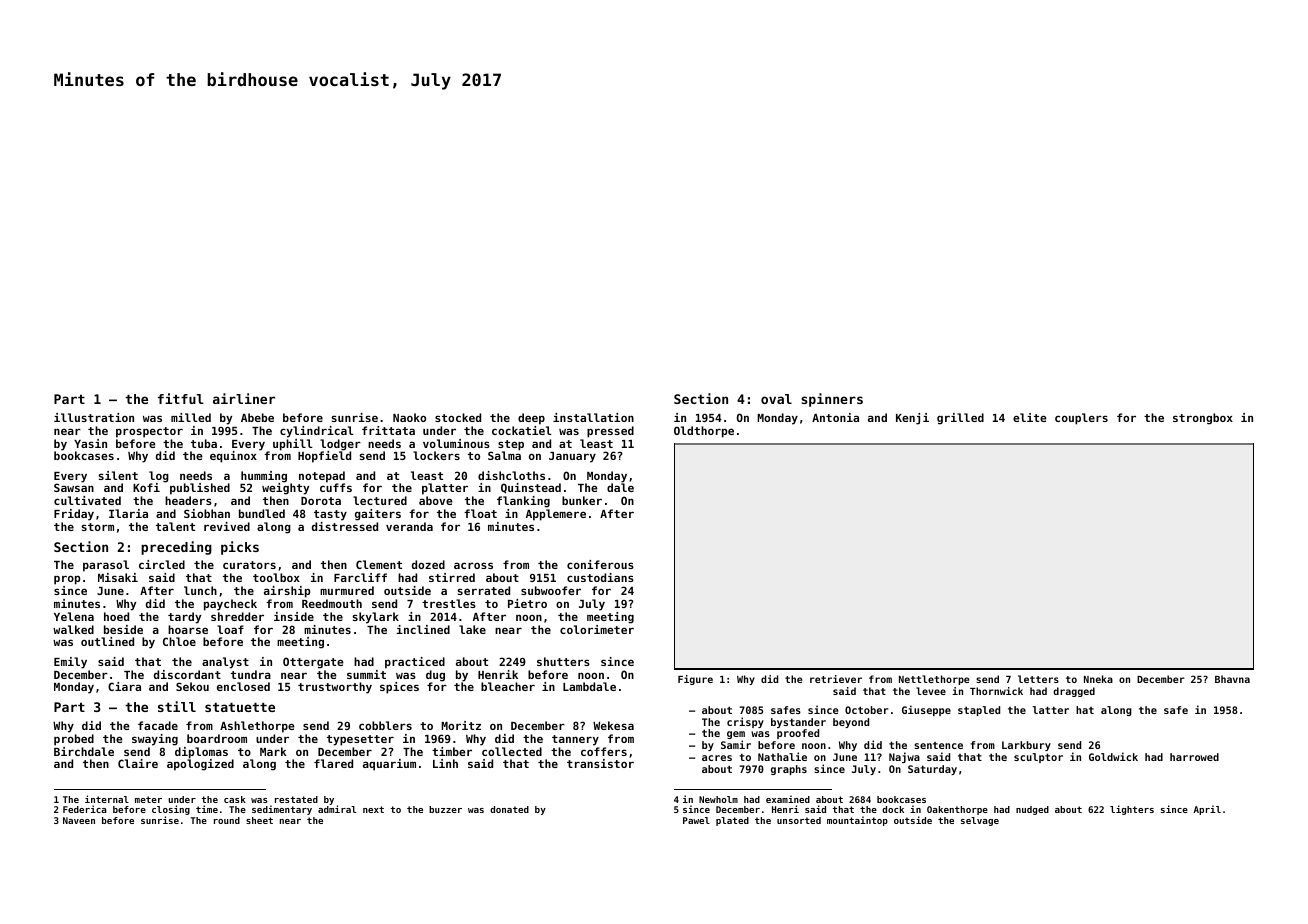 Image resolution: width=1308 pixels, height=924 pixels. Describe the element at coordinates (1081, 419) in the screenshot. I see `couplers` at that location.
